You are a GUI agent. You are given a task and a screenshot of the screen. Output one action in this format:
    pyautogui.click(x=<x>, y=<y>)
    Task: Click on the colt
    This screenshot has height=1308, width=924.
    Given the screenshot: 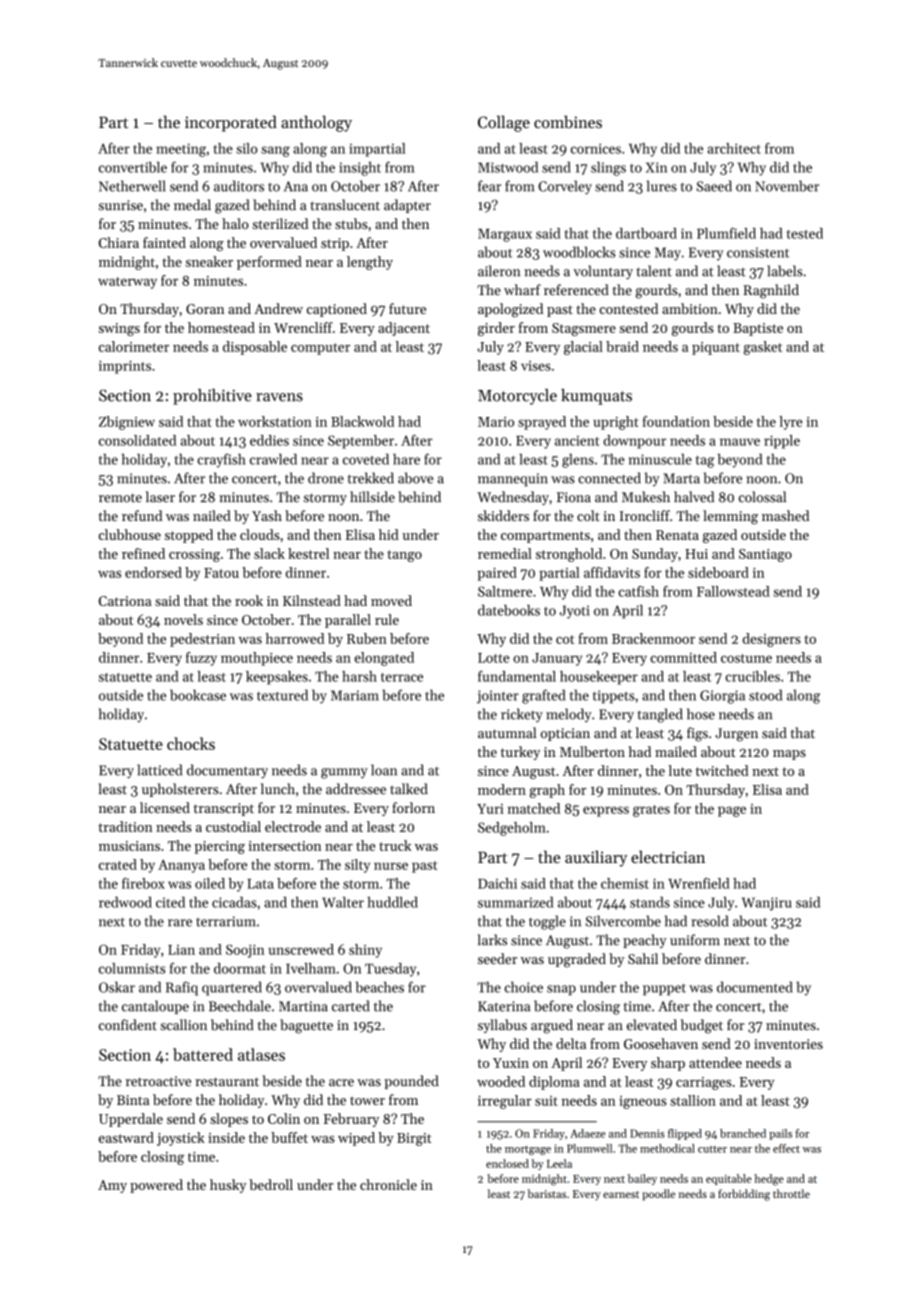 What is the action you would take?
    pyautogui.click(x=588, y=515)
